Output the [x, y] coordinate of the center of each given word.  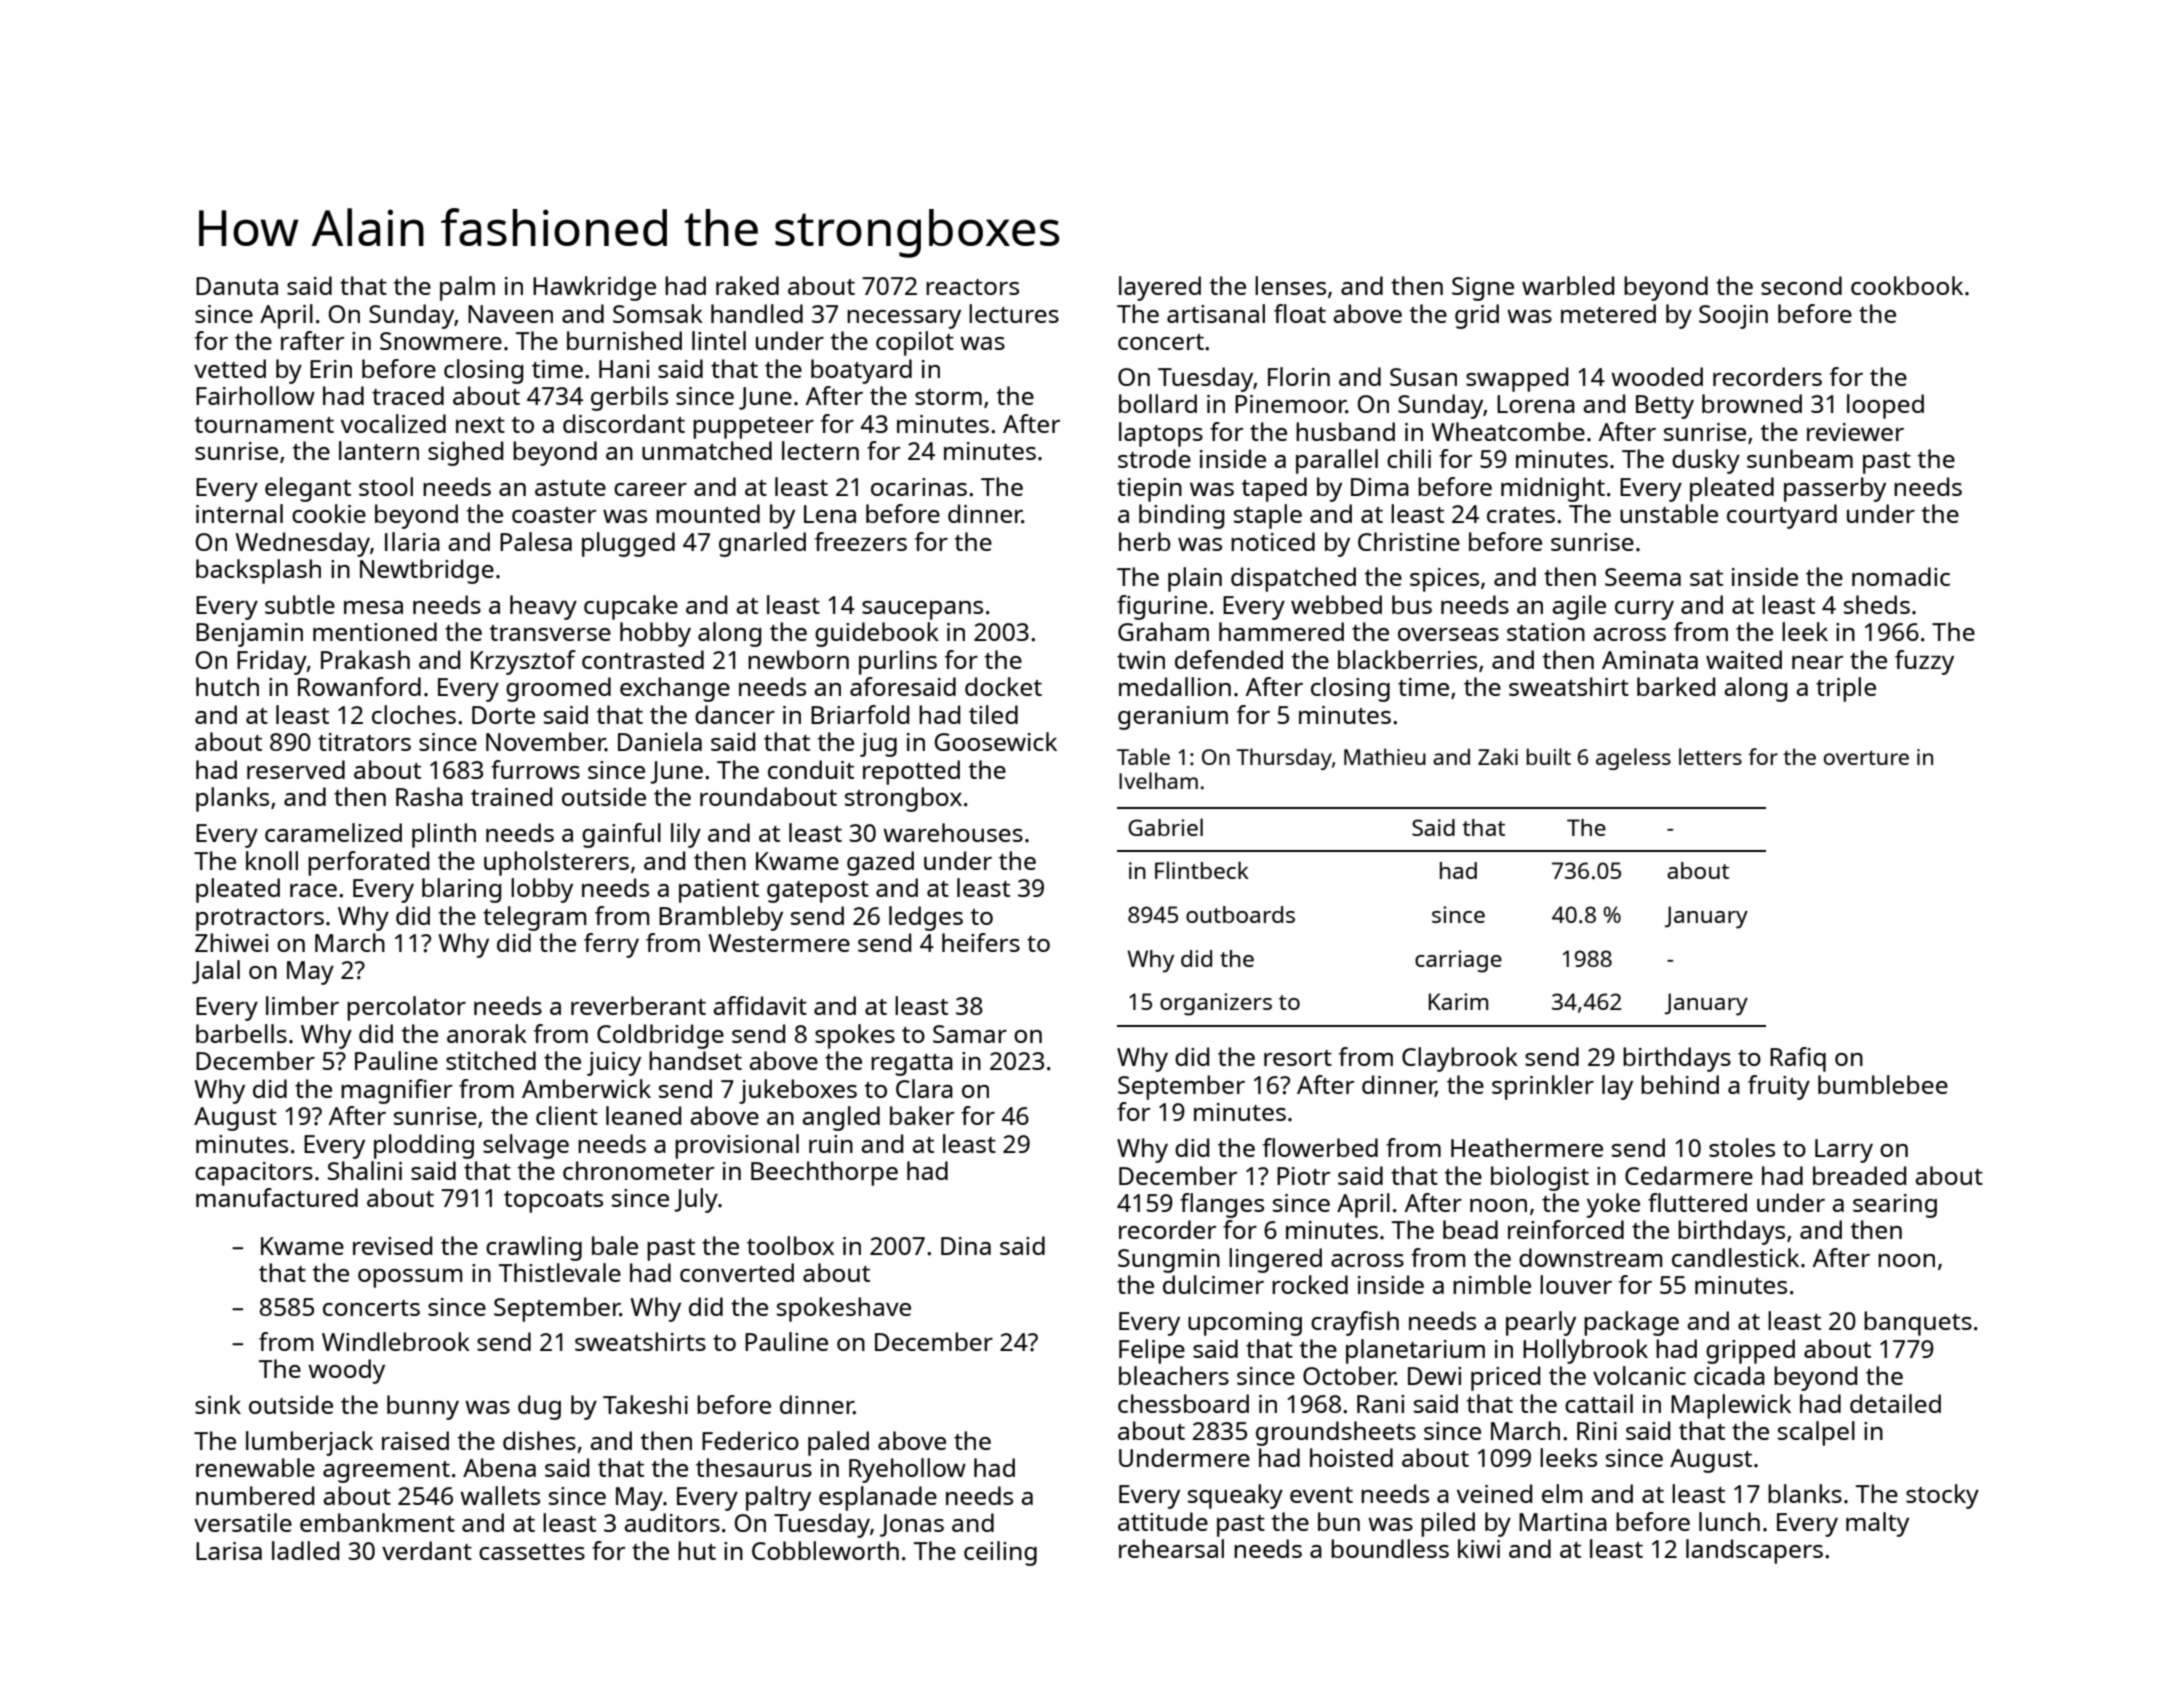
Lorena [1536, 404]
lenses [1290, 285]
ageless [1633, 759]
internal [239, 513]
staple [1268, 516]
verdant [427, 1550]
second [1801, 285]
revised [392, 1245]
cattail [1599, 1403]
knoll [272, 860]
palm [467, 288]
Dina [966, 1246]
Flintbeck [1202, 870]
